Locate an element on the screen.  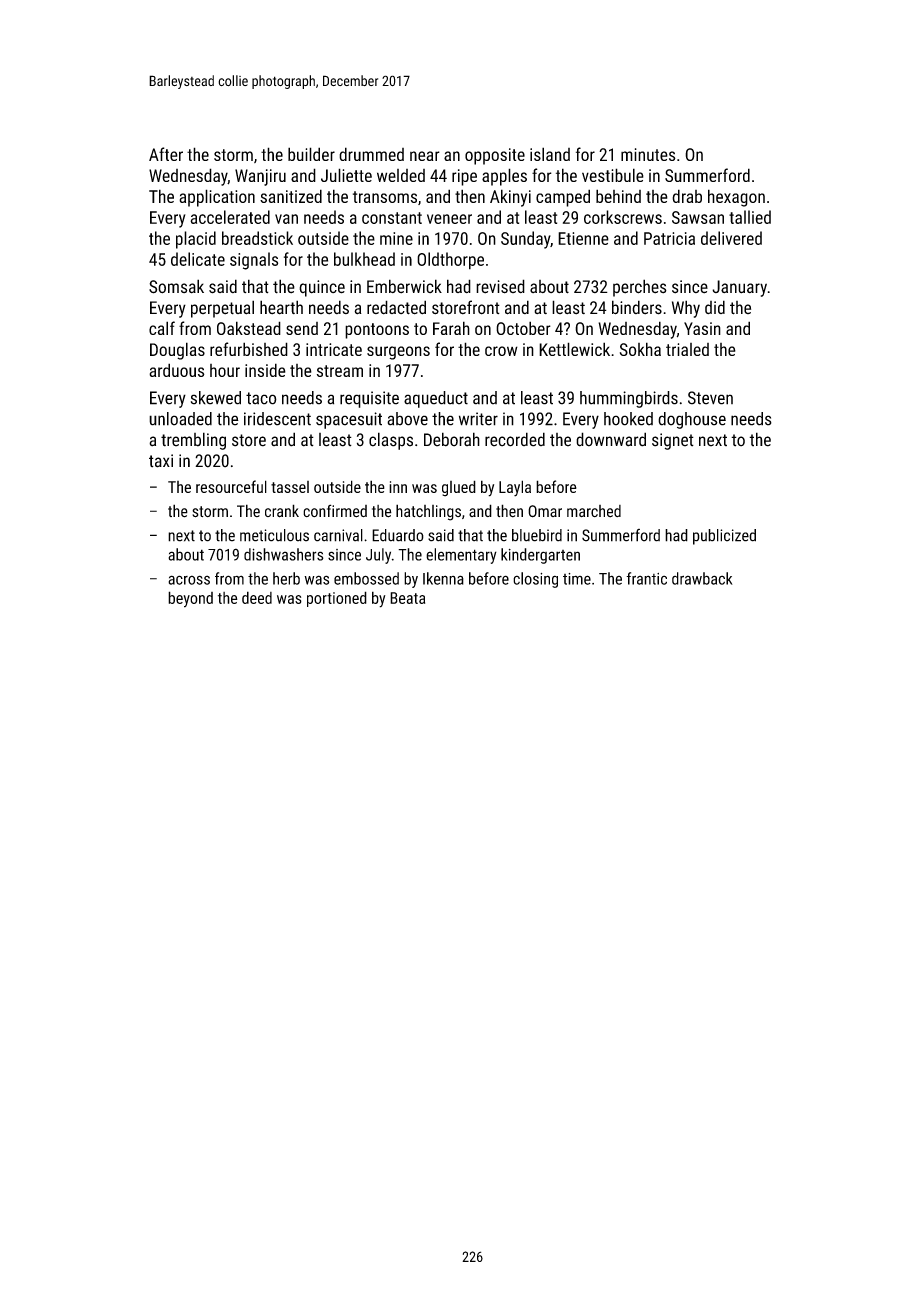
drummed is located at coordinates (371, 154).
